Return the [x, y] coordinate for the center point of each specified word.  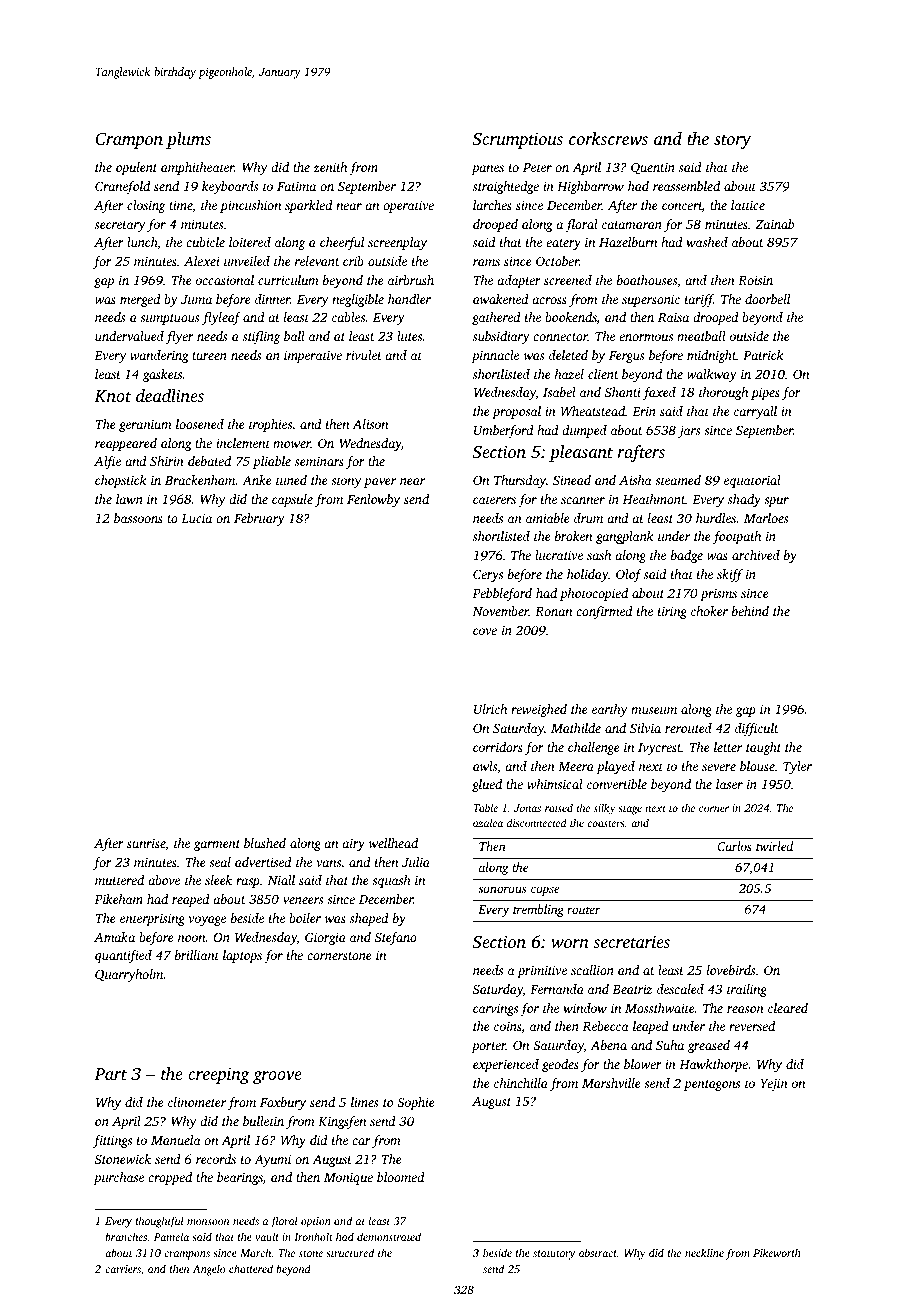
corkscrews [608, 138]
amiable [548, 518]
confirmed [604, 612]
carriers [123, 1269]
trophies [270, 425]
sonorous [502, 889]
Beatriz [632, 989]
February [259, 519]
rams [486, 262]
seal [220, 862]
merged [140, 300]
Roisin [755, 280]
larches [492, 205]
